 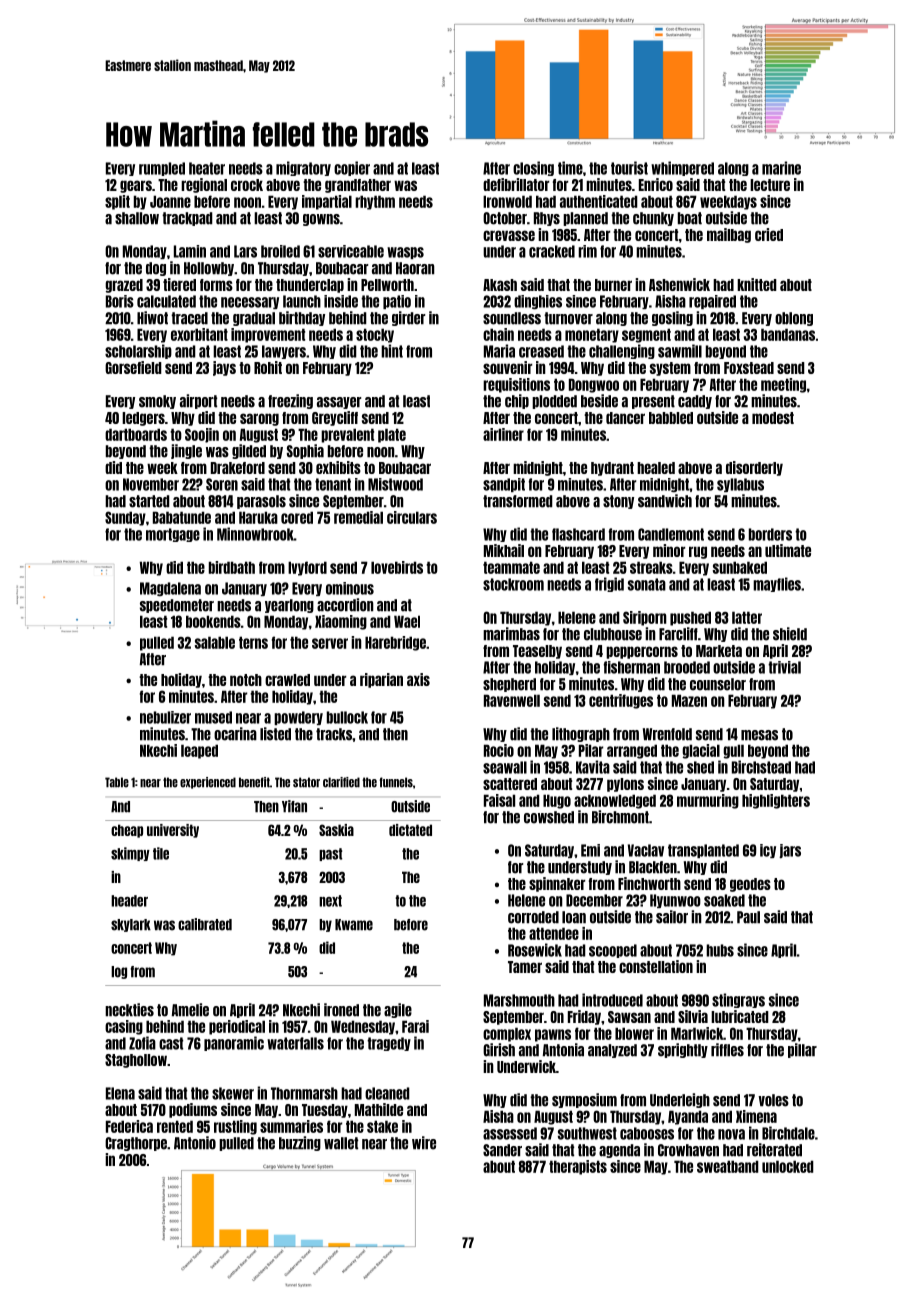 What do you see at coordinates (157, 402) in the image?
I see `smoky` at bounding box center [157, 402].
